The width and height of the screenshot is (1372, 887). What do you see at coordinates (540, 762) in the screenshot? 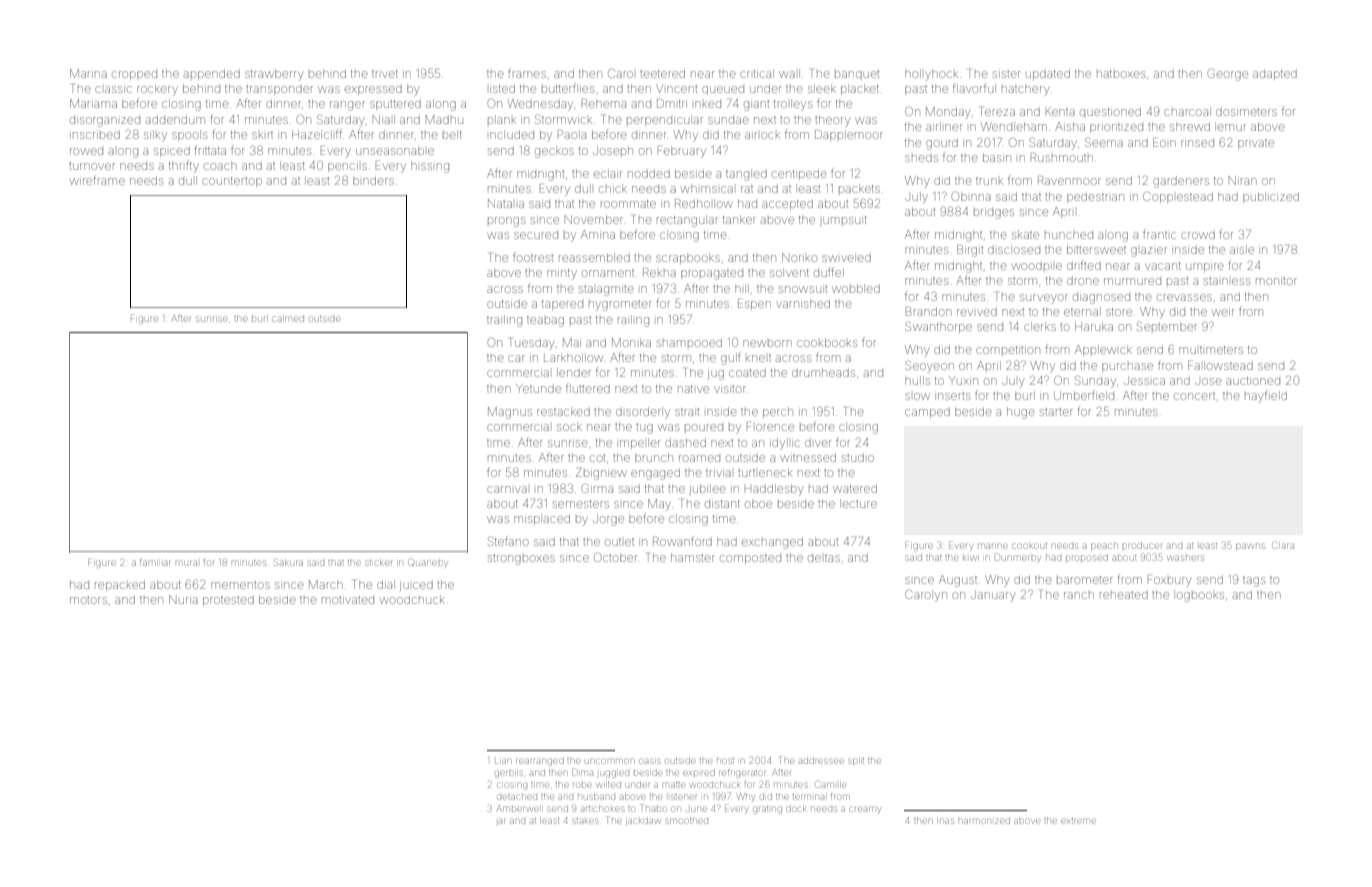
I see `rearranged` at bounding box center [540, 762].
